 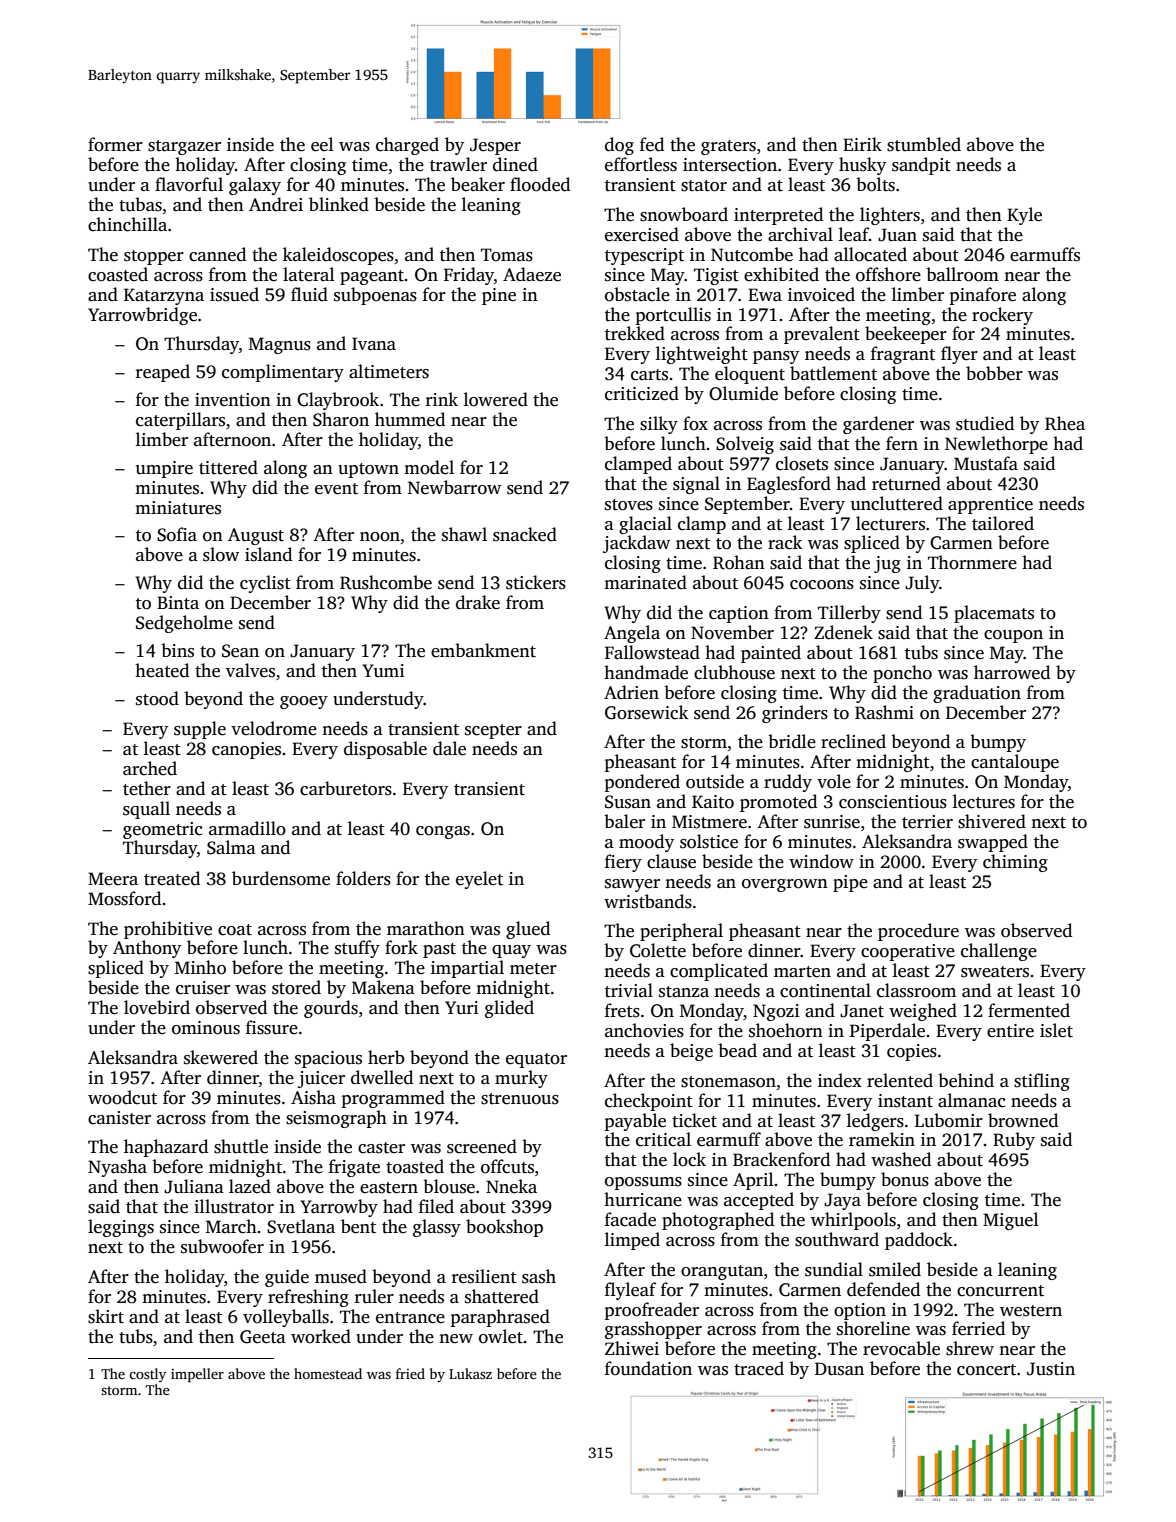 I want to click on eel, so click(x=322, y=144).
